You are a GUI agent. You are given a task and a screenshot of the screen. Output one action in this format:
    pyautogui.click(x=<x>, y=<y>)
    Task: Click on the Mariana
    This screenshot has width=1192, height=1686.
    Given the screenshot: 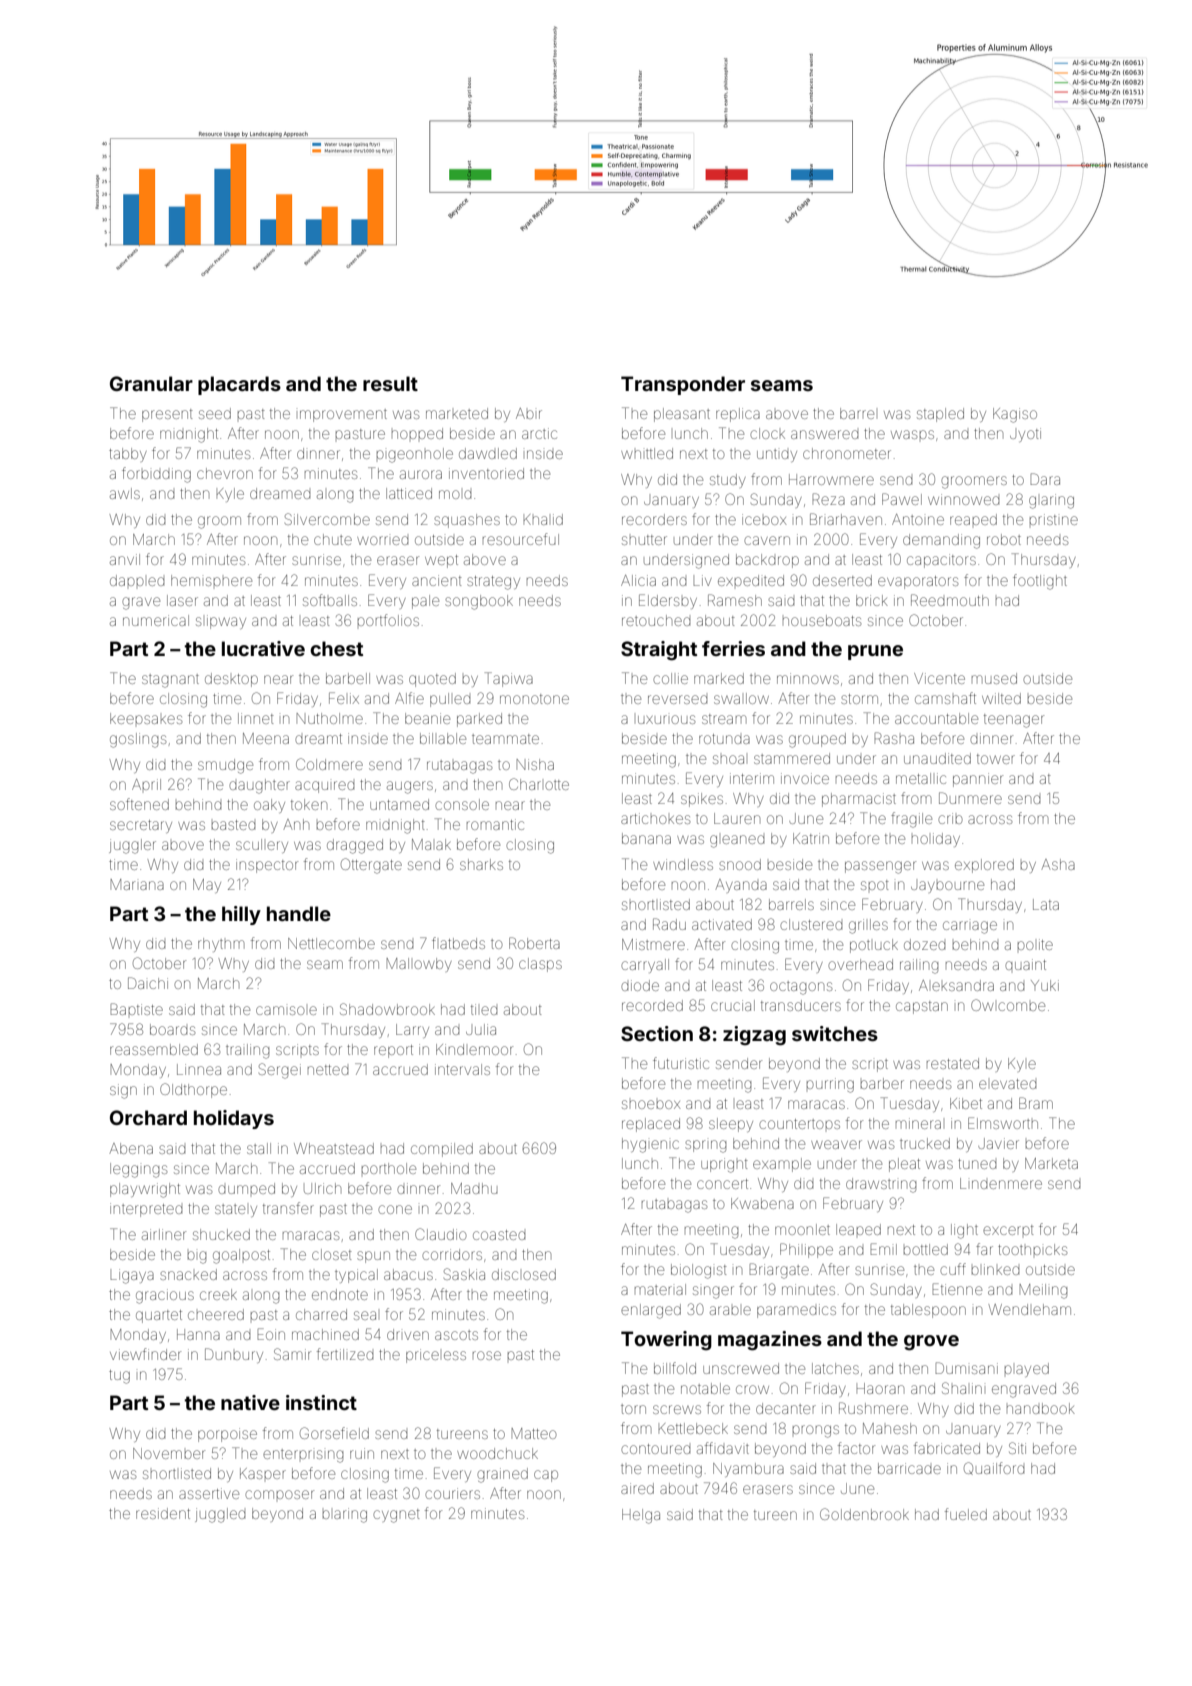 What is the action you would take?
    pyautogui.click(x=137, y=884)
